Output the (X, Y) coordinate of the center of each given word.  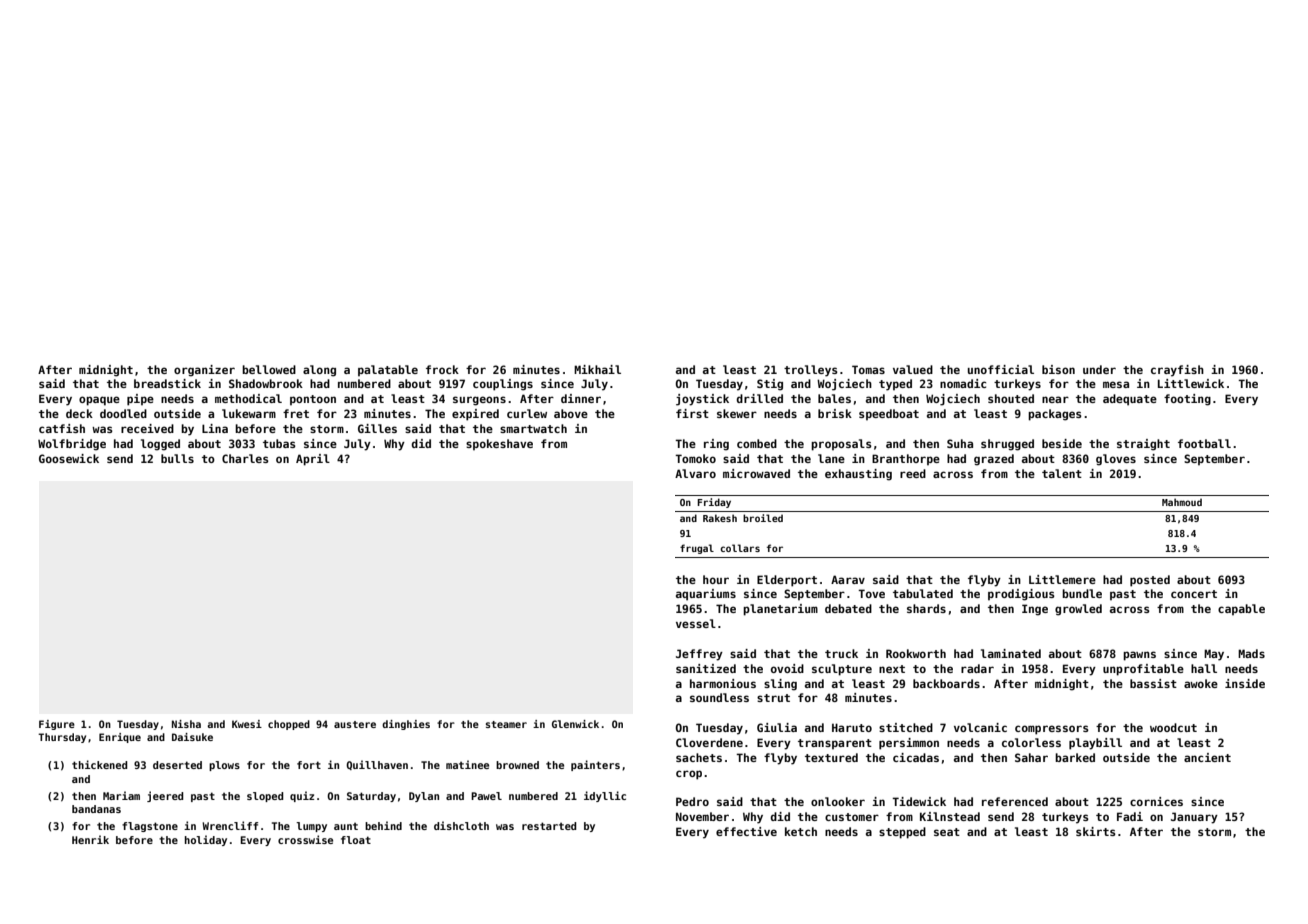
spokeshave (499, 444)
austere (355, 724)
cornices (1156, 801)
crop (689, 775)
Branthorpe (906, 459)
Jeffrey (699, 655)
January (1194, 818)
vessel (696, 623)
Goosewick (69, 458)
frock (442, 369)
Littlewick (1191, 383)
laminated (1011, 653)
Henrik (90, 839)
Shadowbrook (266, 383)
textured (831, 757)
